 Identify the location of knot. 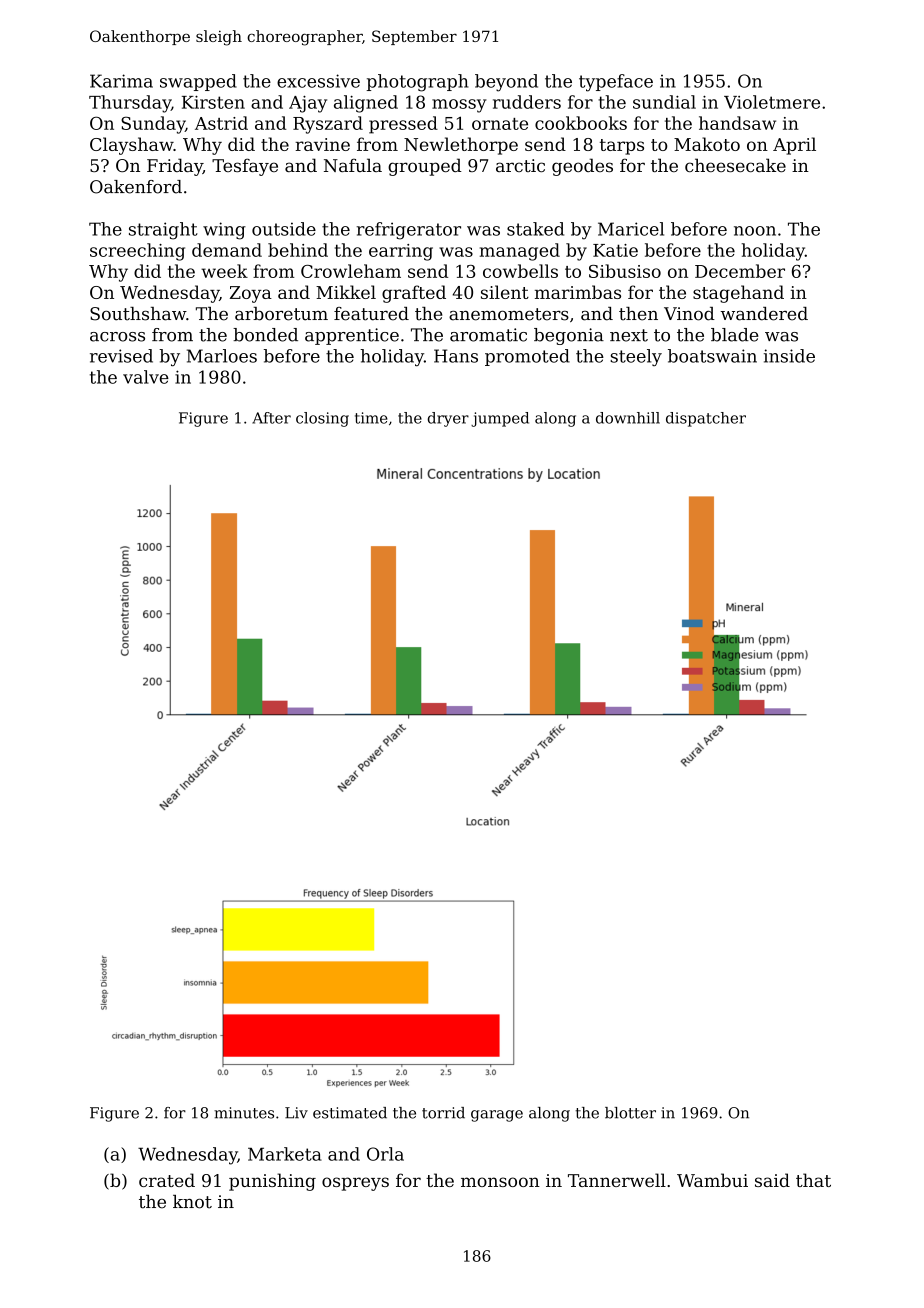
(192, 1202).
